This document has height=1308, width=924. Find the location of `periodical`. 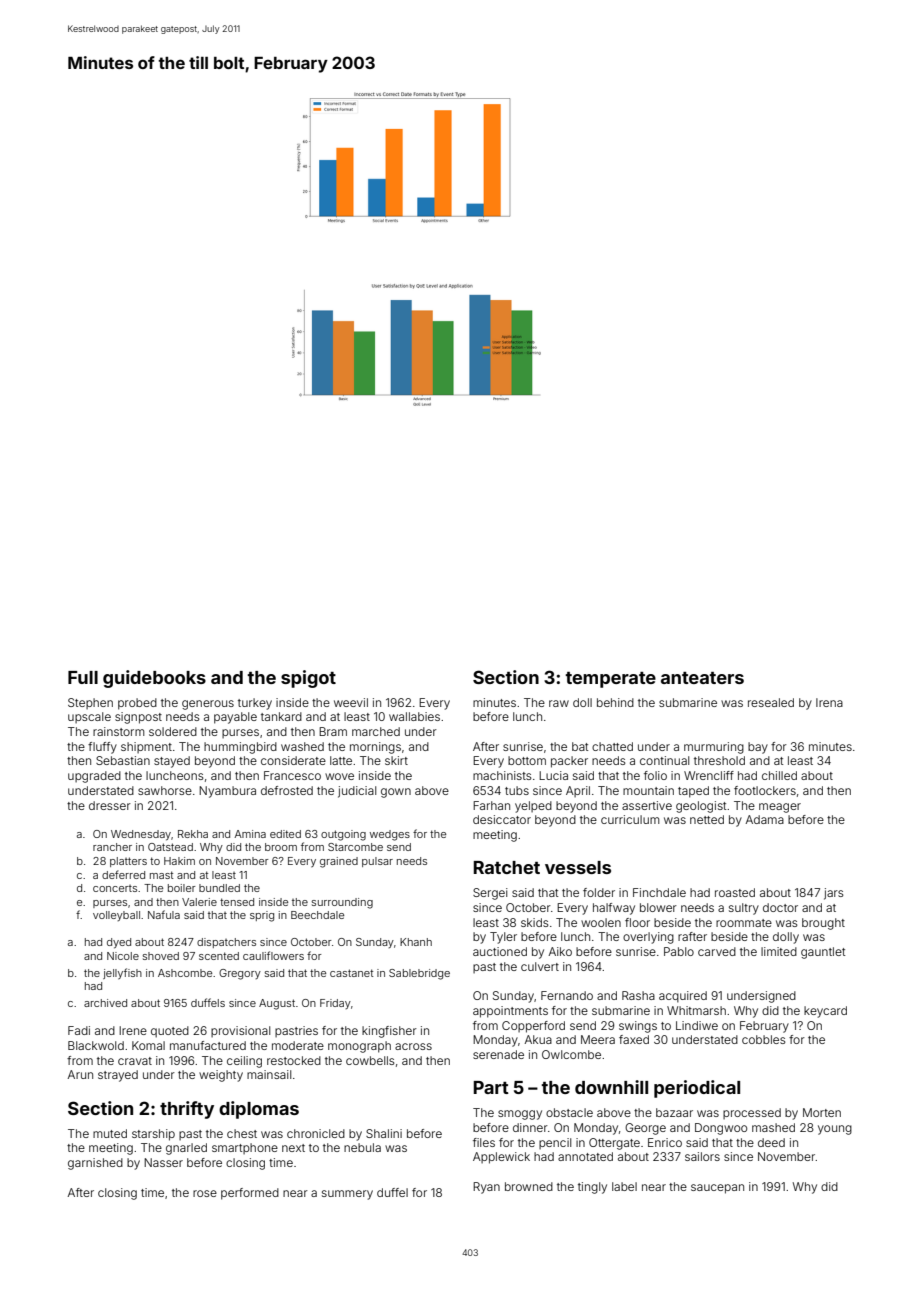

periodical is located at coordinates (697, 1089).
